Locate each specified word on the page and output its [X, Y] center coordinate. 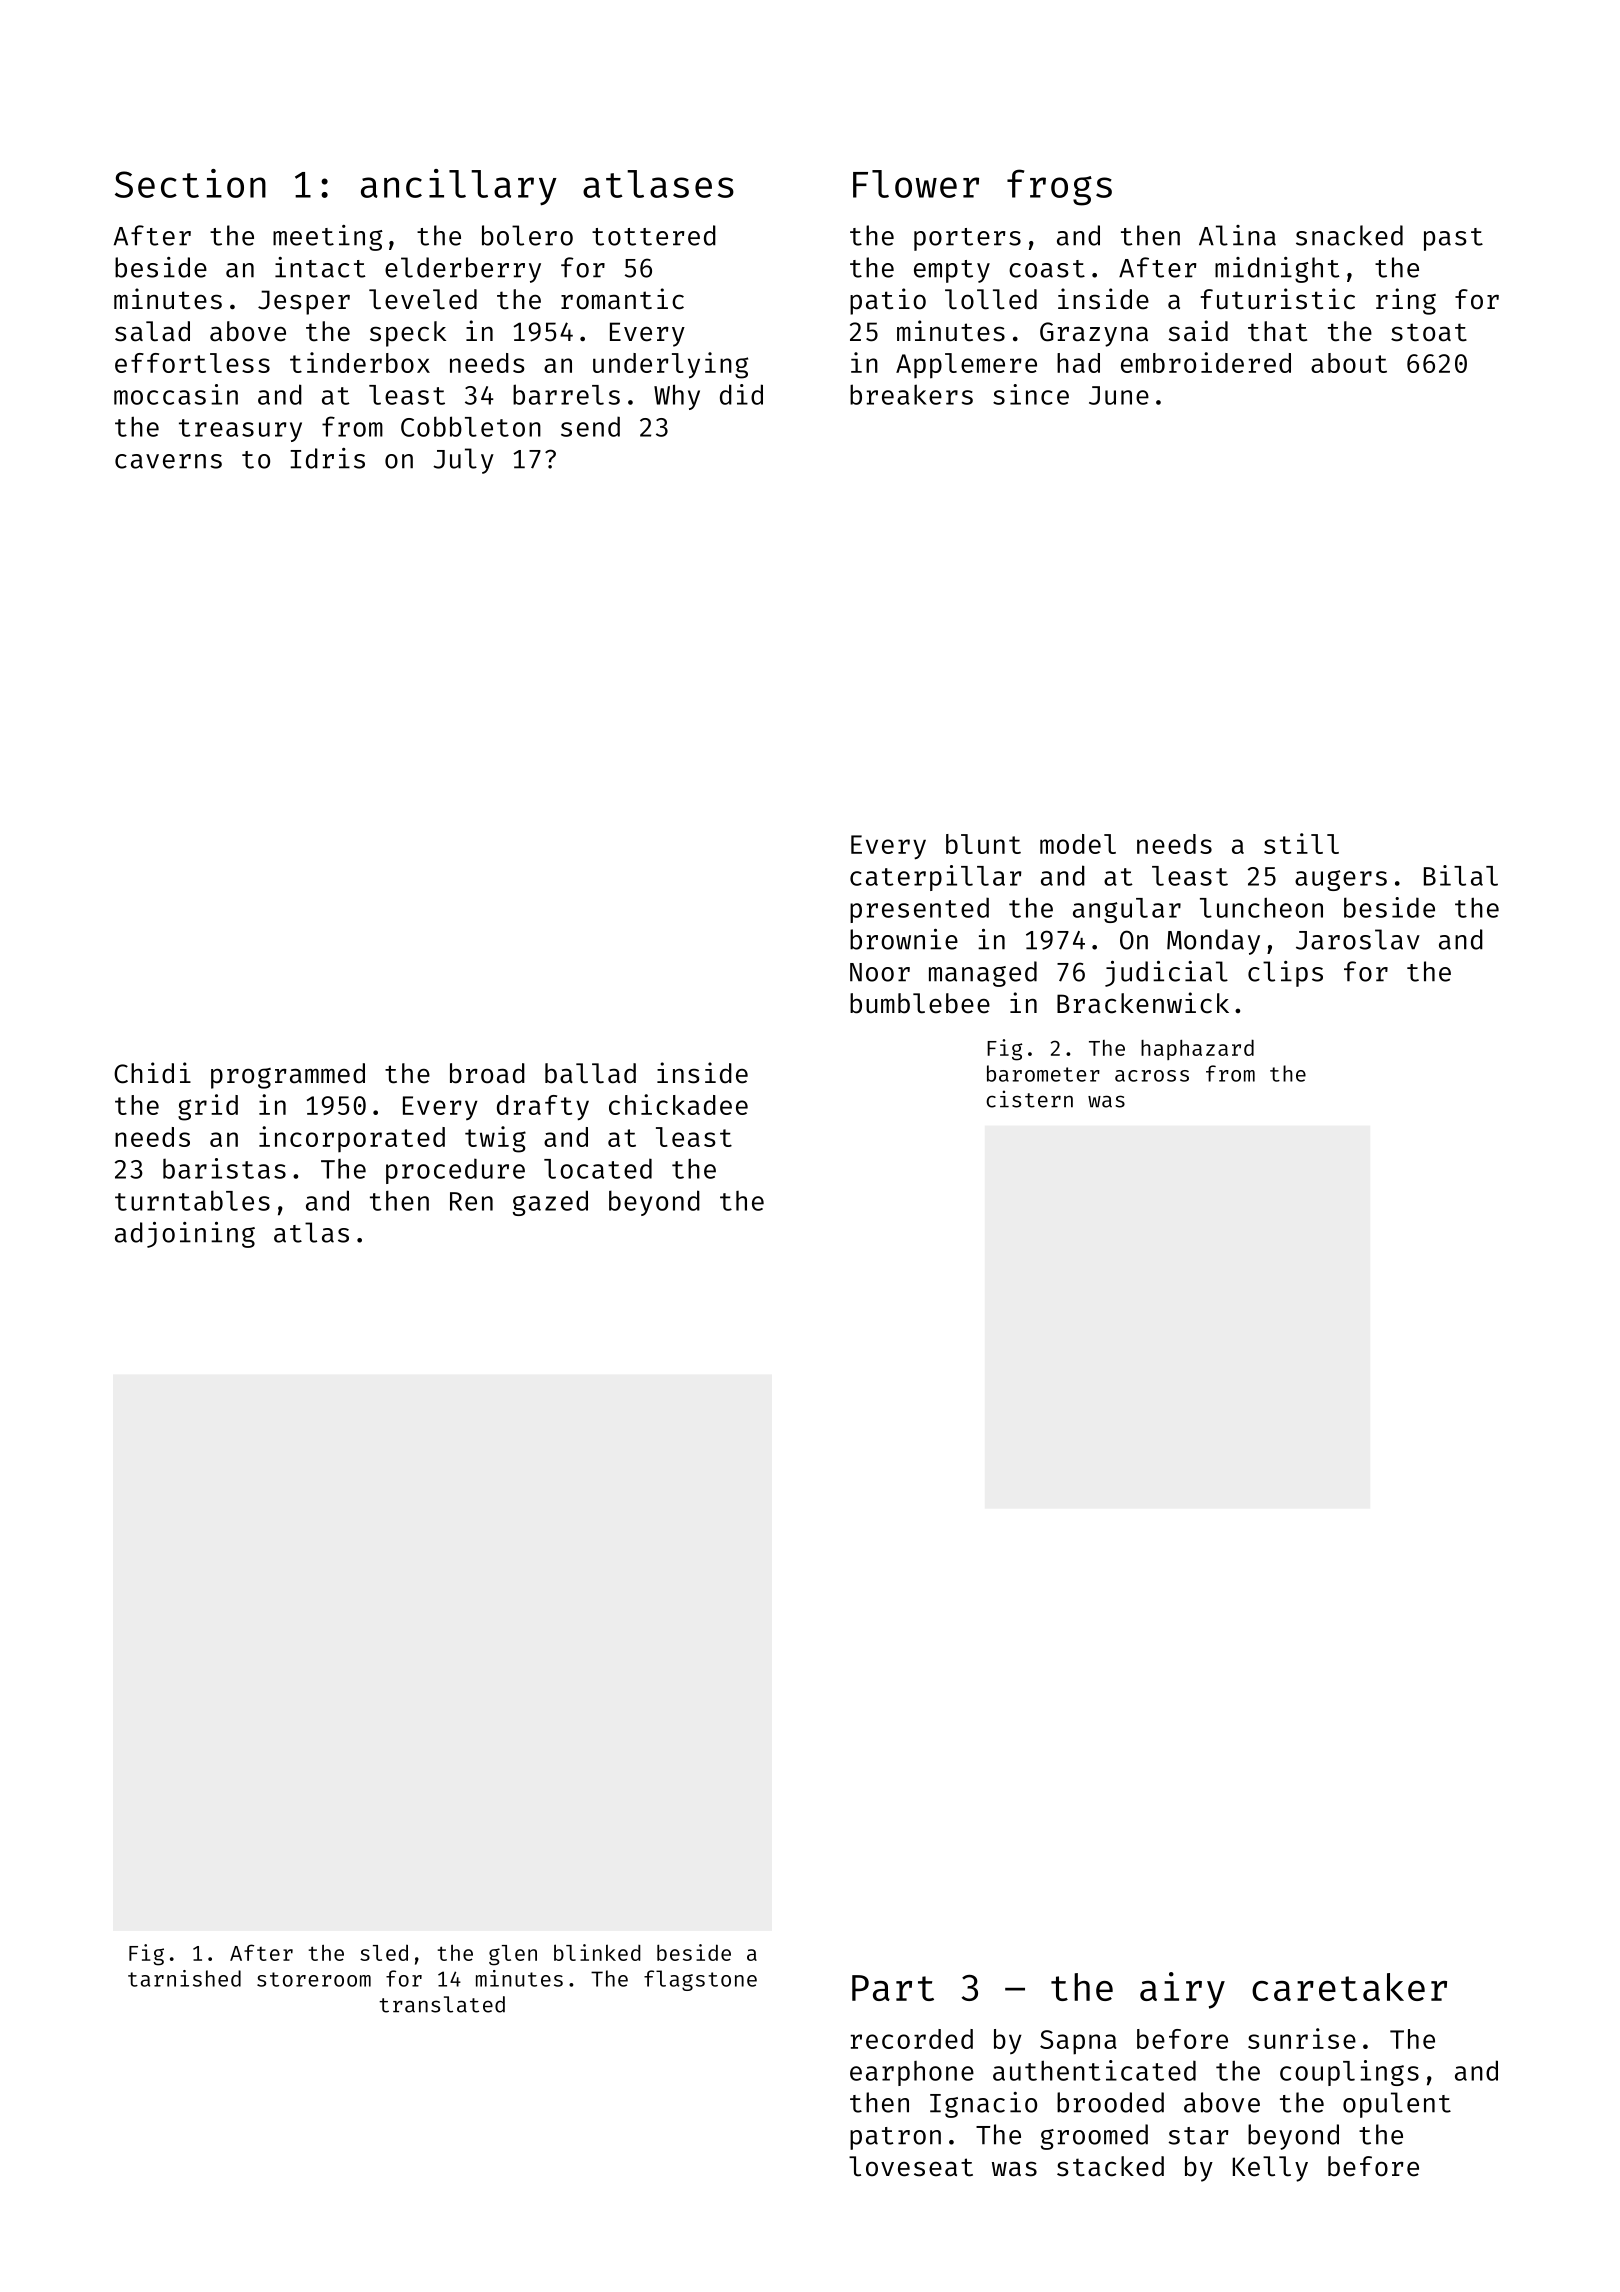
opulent [1397, 2105]
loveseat [911, 2166]
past [1453, 239]
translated [442, 2004]
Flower [916, 184]
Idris [327, 458]
